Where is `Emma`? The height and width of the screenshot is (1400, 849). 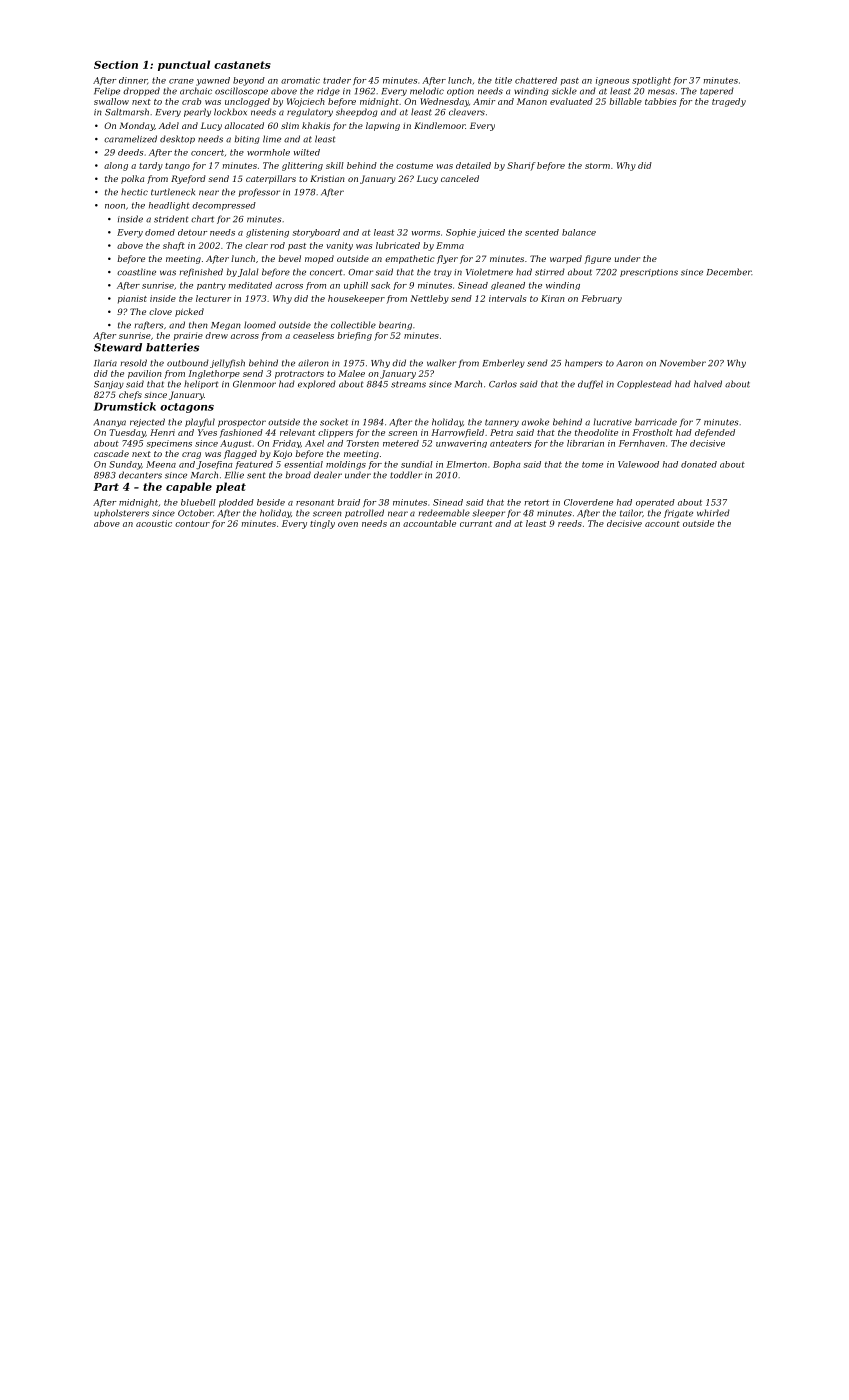
Emma is located at coordinates (450, 245).
